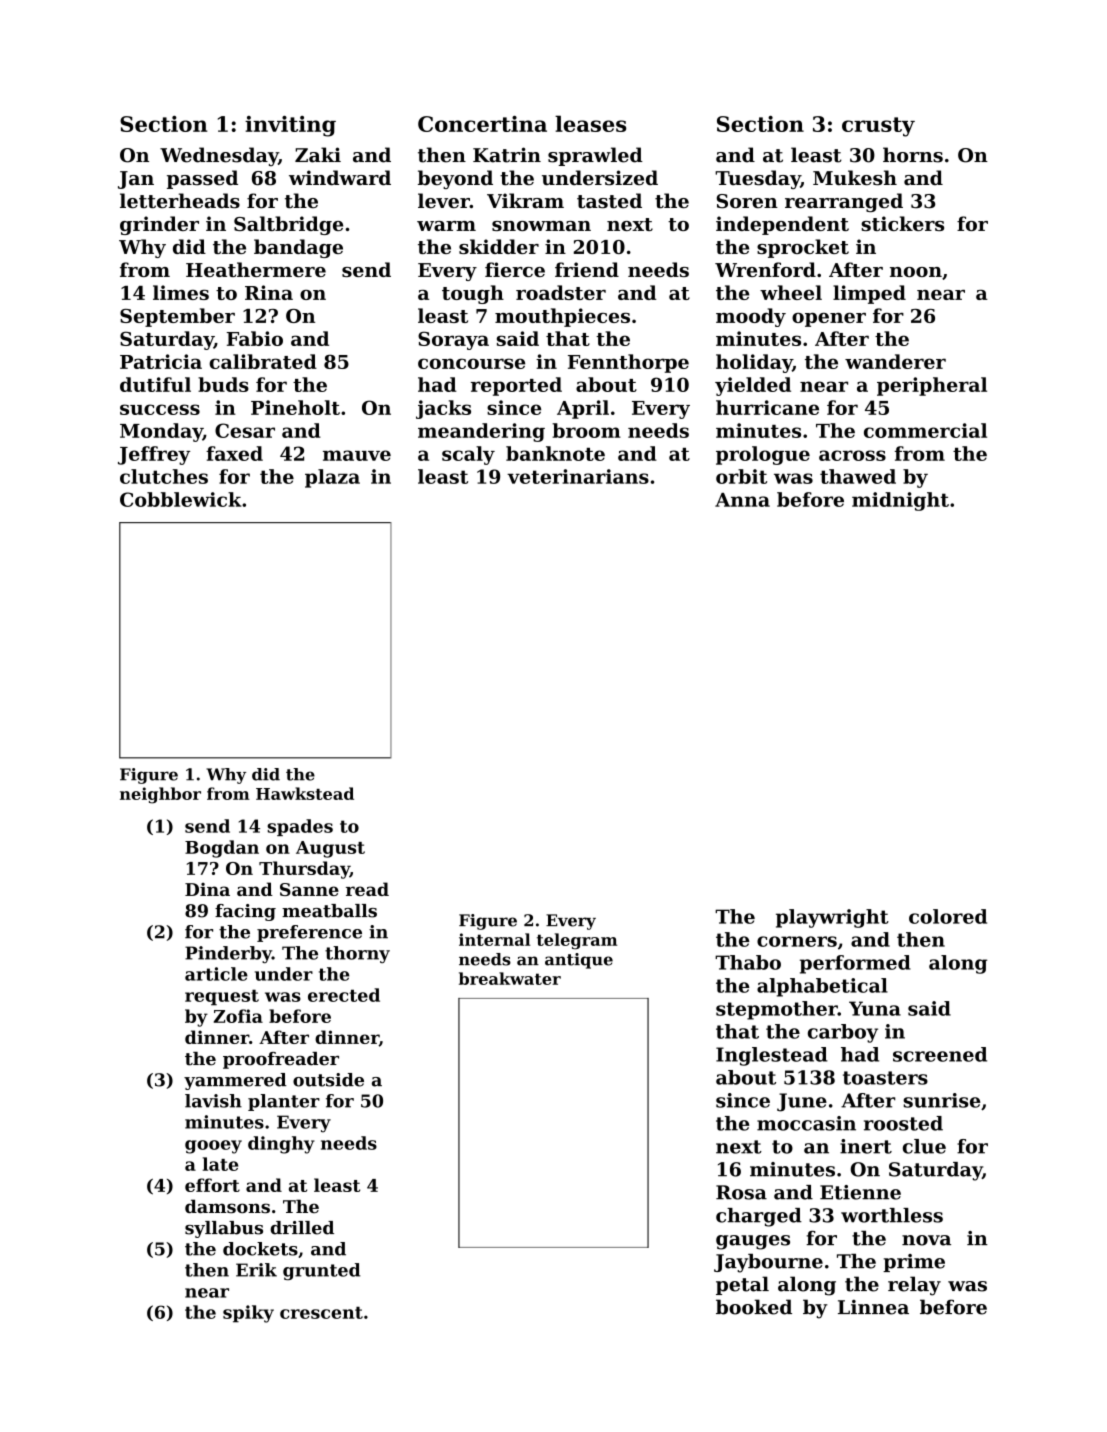 The height and width of the screenshot is (1432, 1107). What do you see at coordinates (742, 500) in the screenshot?
I see `Anna` at bounding box center [742, 500].
